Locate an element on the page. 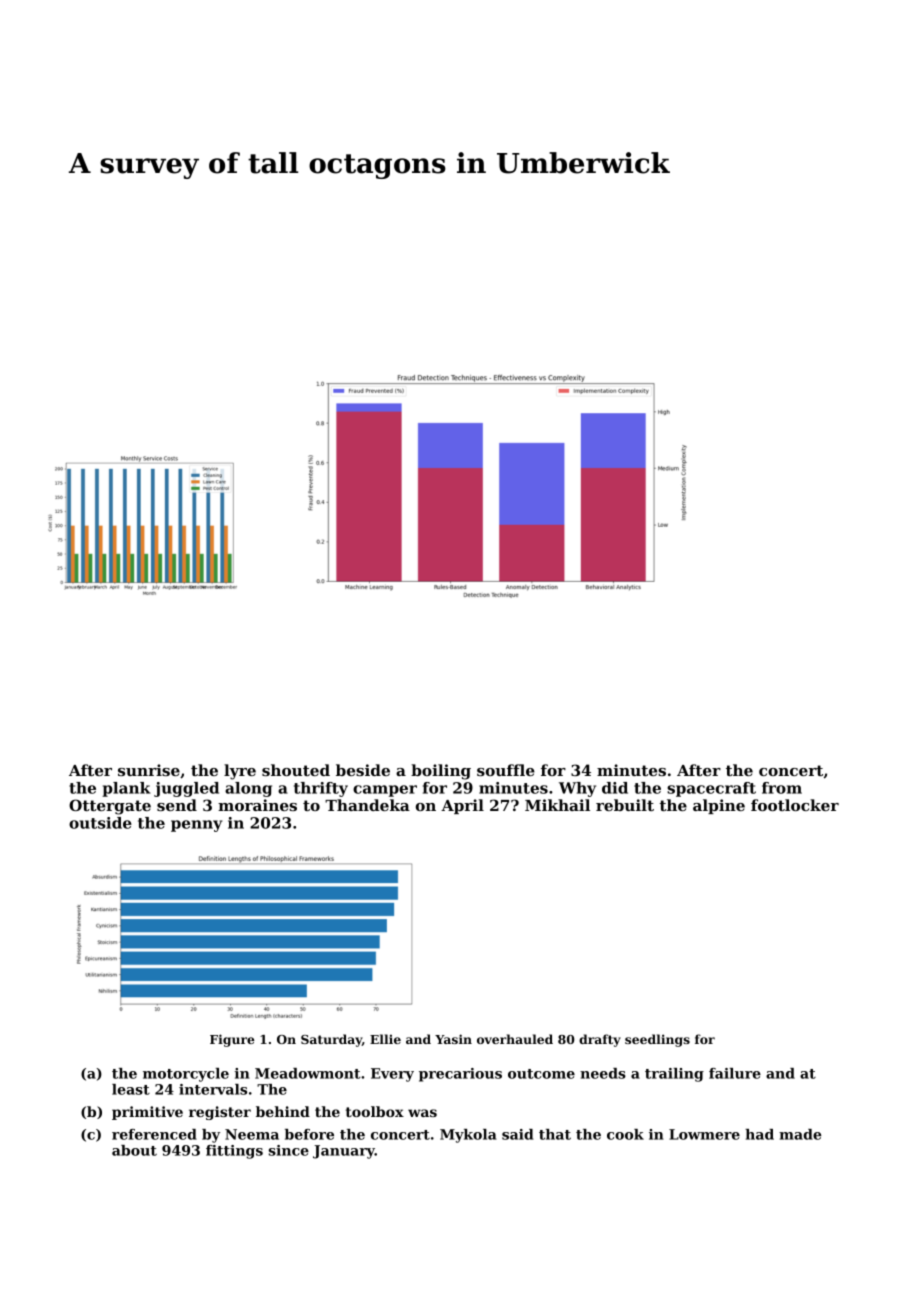  made is located at coordinates (800, 1134).
